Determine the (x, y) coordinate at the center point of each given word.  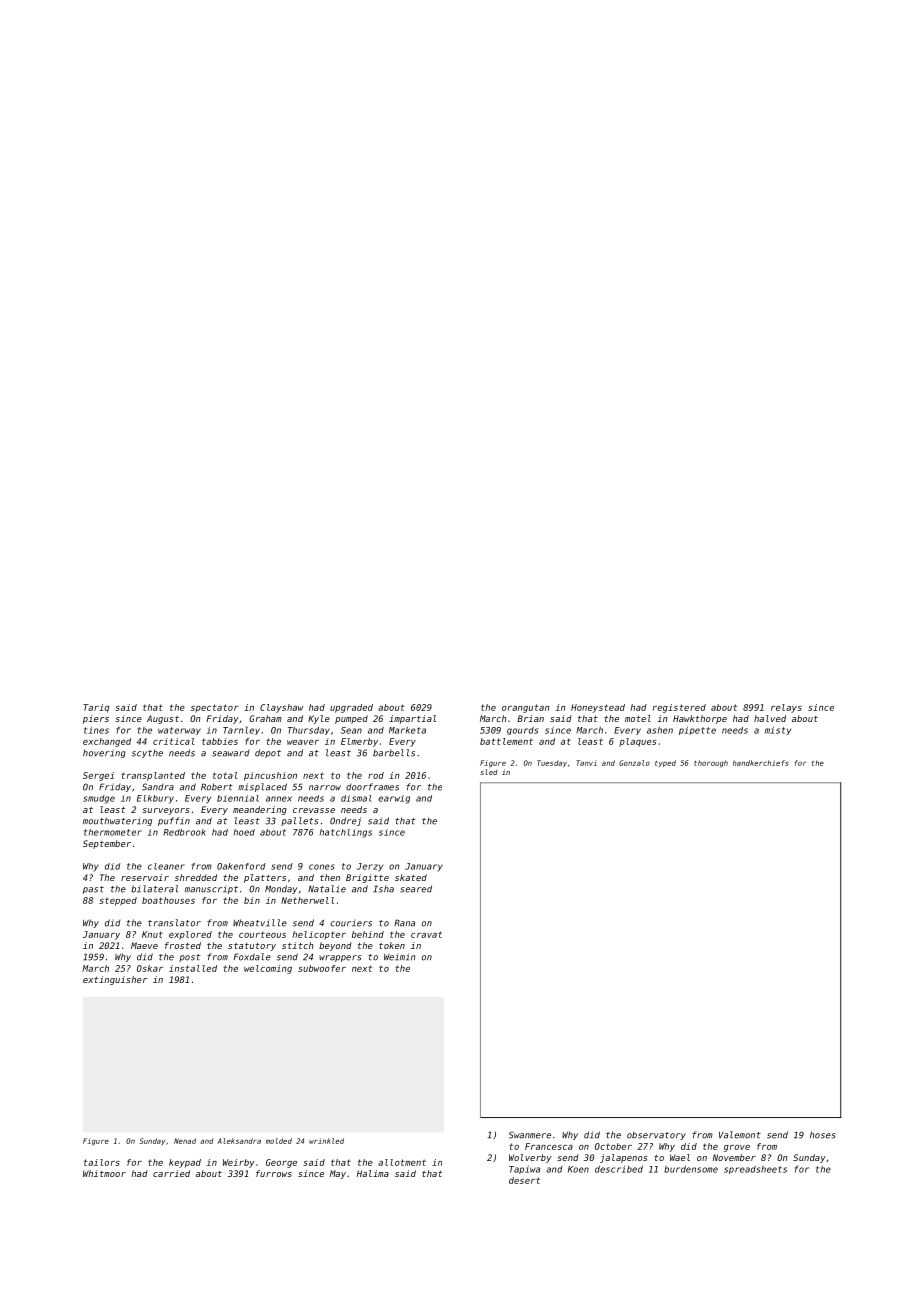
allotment (402, 1162)
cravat (426, 934)
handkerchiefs (760, 763)
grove (737, 1148)
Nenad (185, 1141)
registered (679, 708)
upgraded (351, 708)
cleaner (166, 866)
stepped (118, 901)
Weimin (399, 957)
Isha (383, 889)
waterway (179, 731)
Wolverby (530, 1158)
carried (171, 1173)
